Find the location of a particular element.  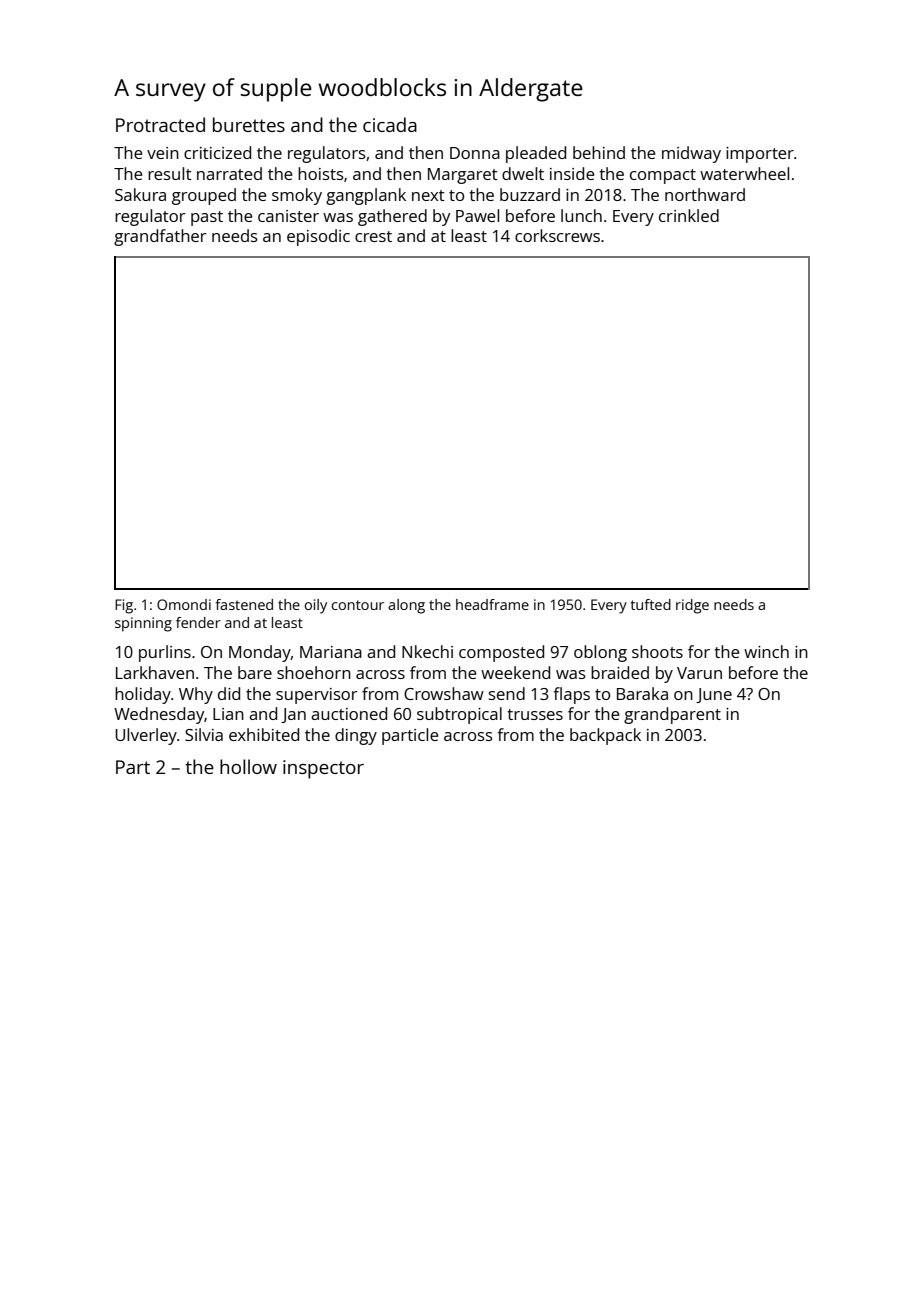

inspector is located at coordinates (323, 769).
